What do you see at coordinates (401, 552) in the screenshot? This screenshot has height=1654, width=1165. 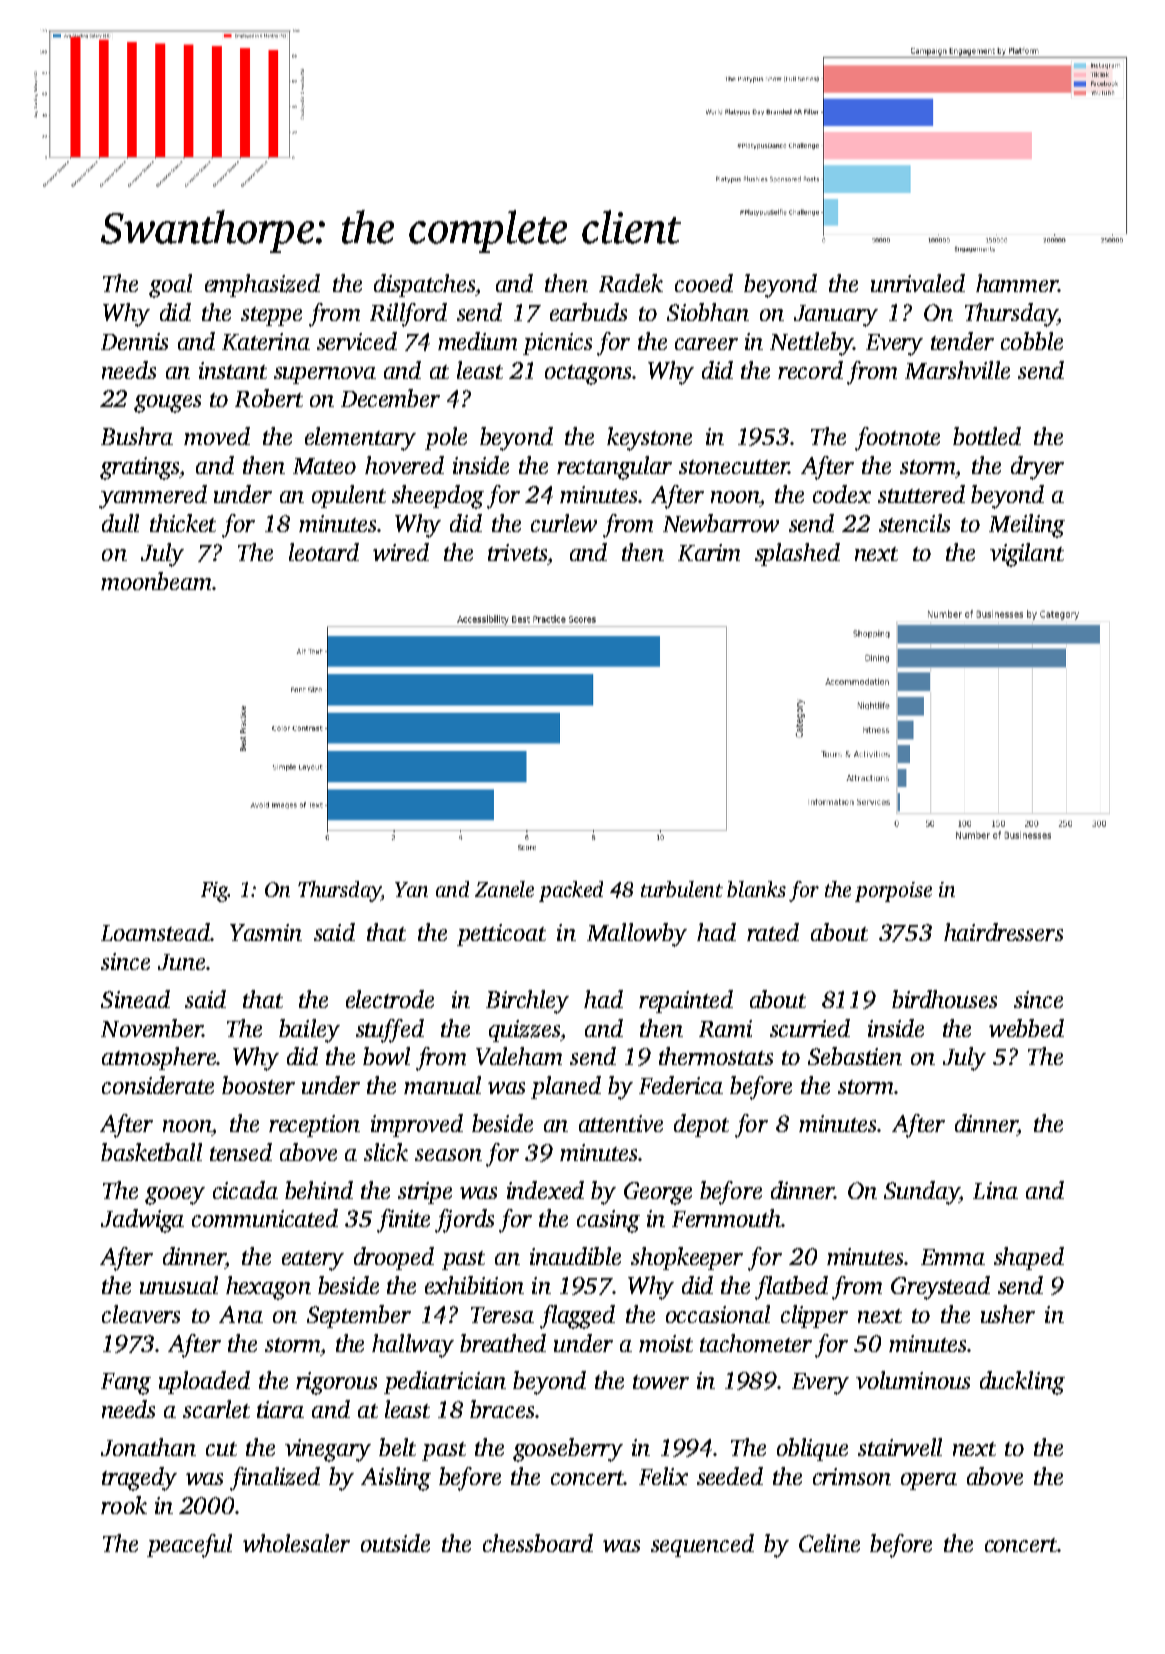 I see `wired` at bounding box center [401, 552].
